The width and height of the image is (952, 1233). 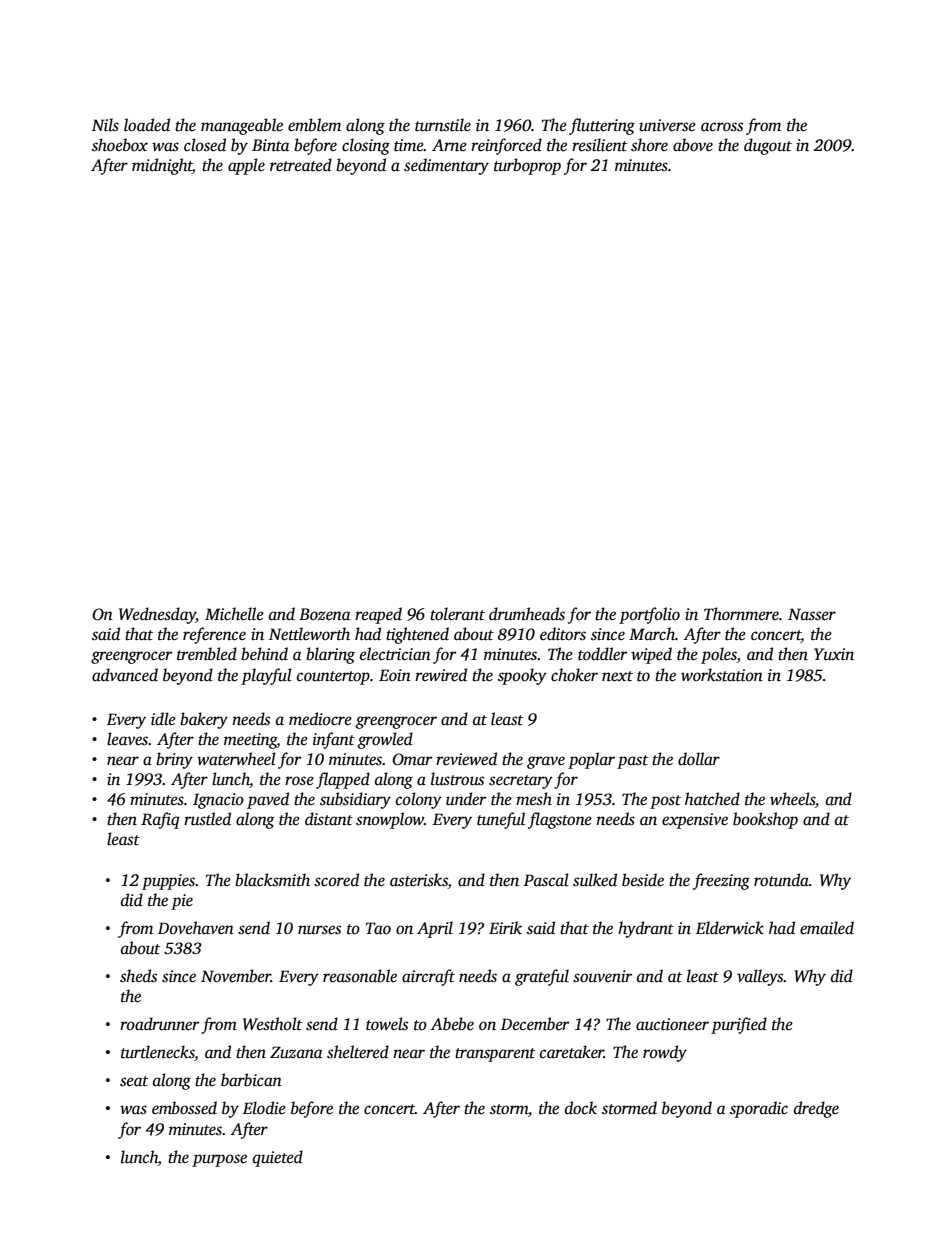 What do you see at coordinates (527, 166) in the image?
I see `turboprop` at bounding box center [527, 166].
